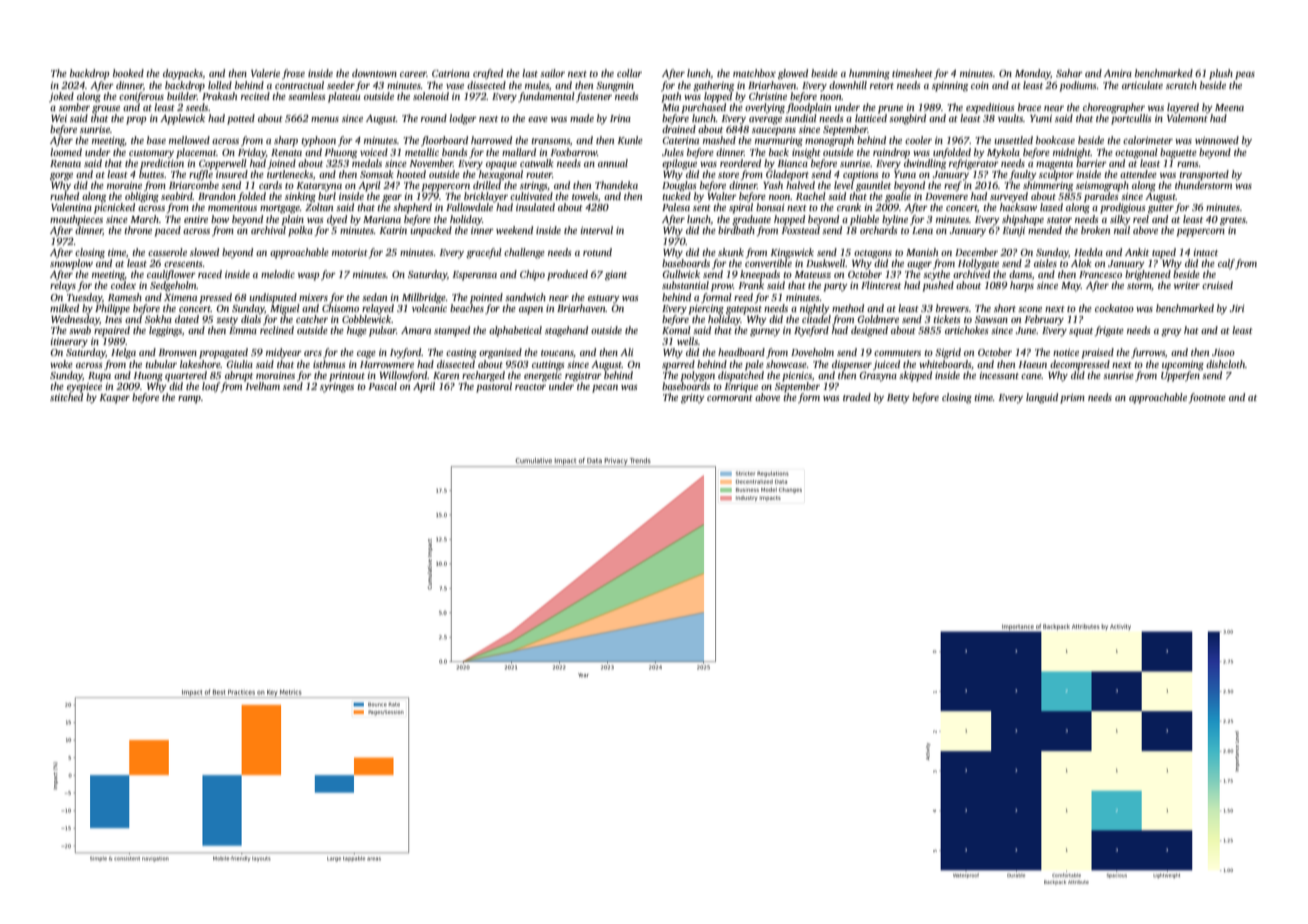 The height and width of the screenshot is (924, 1308). Describe the element at coordinates (189, 400) in the screenshot. I see `ramp` at that location.
